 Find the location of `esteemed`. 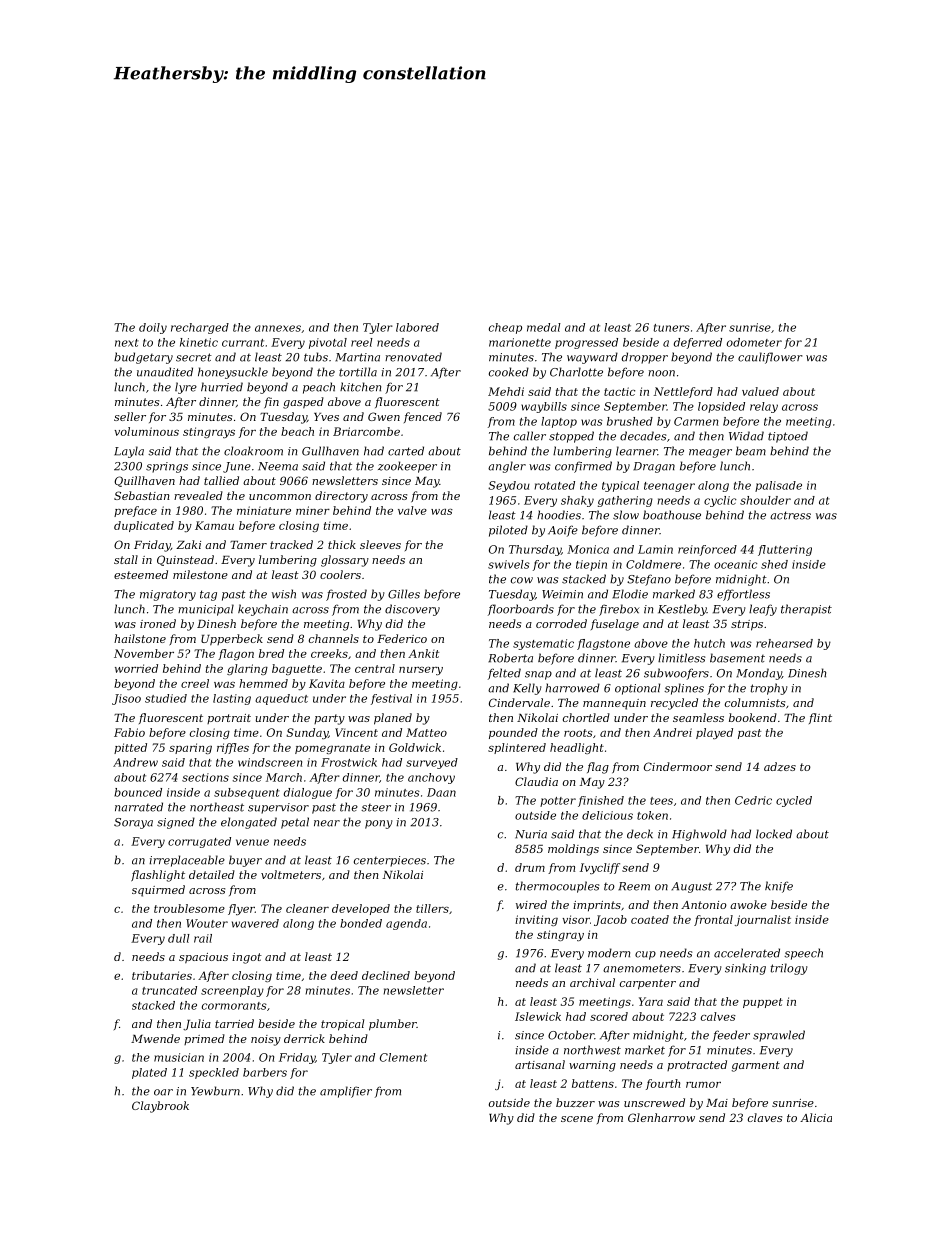

esteemed is located at coordinates (141, 574).
